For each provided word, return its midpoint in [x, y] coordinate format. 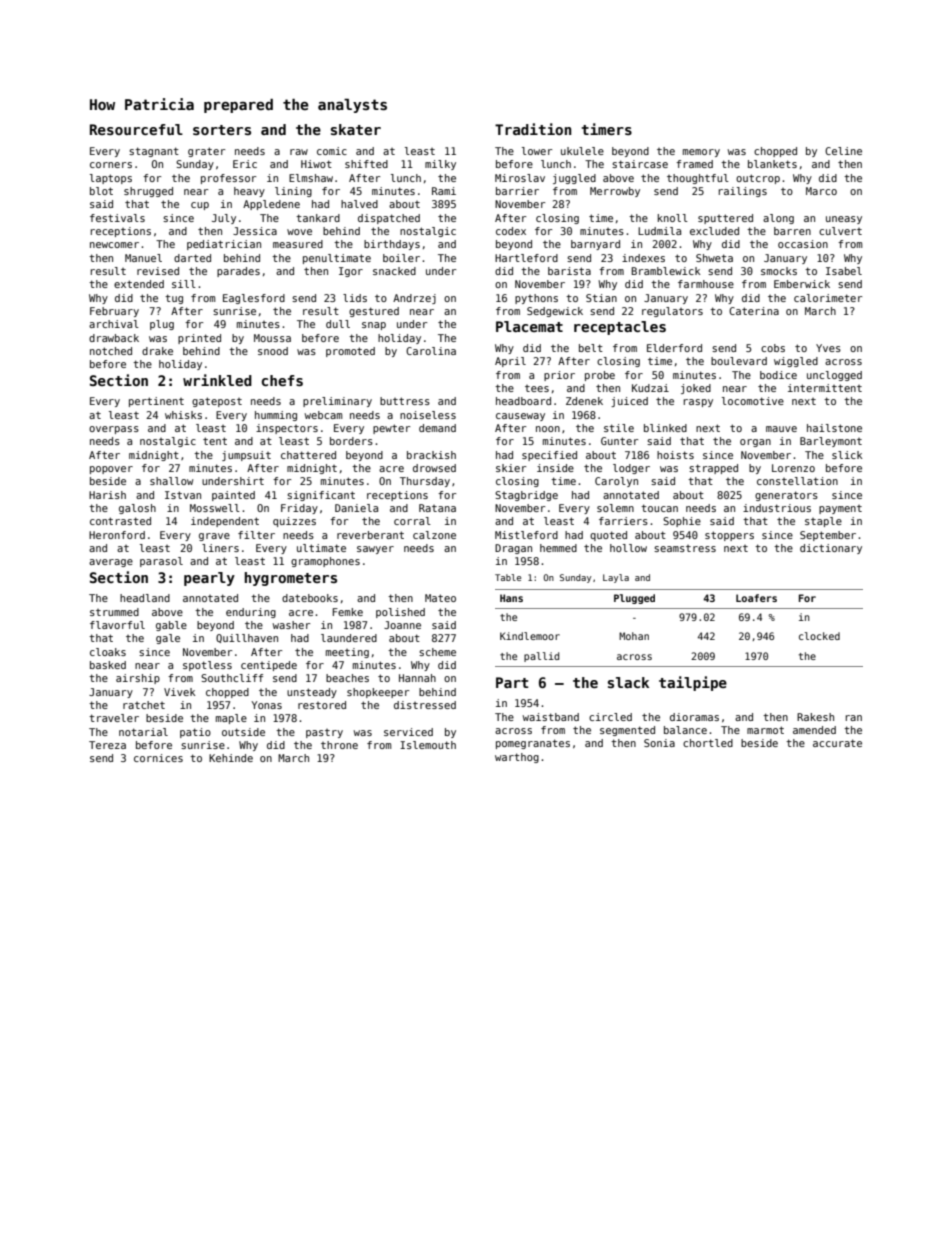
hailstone [834, 428]
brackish [431, 455]
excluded [714, 231]
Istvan [183, 495]
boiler [401, 258]
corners [111, 165]
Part [512, 682]
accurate [837, 743]
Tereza [107, 745]
